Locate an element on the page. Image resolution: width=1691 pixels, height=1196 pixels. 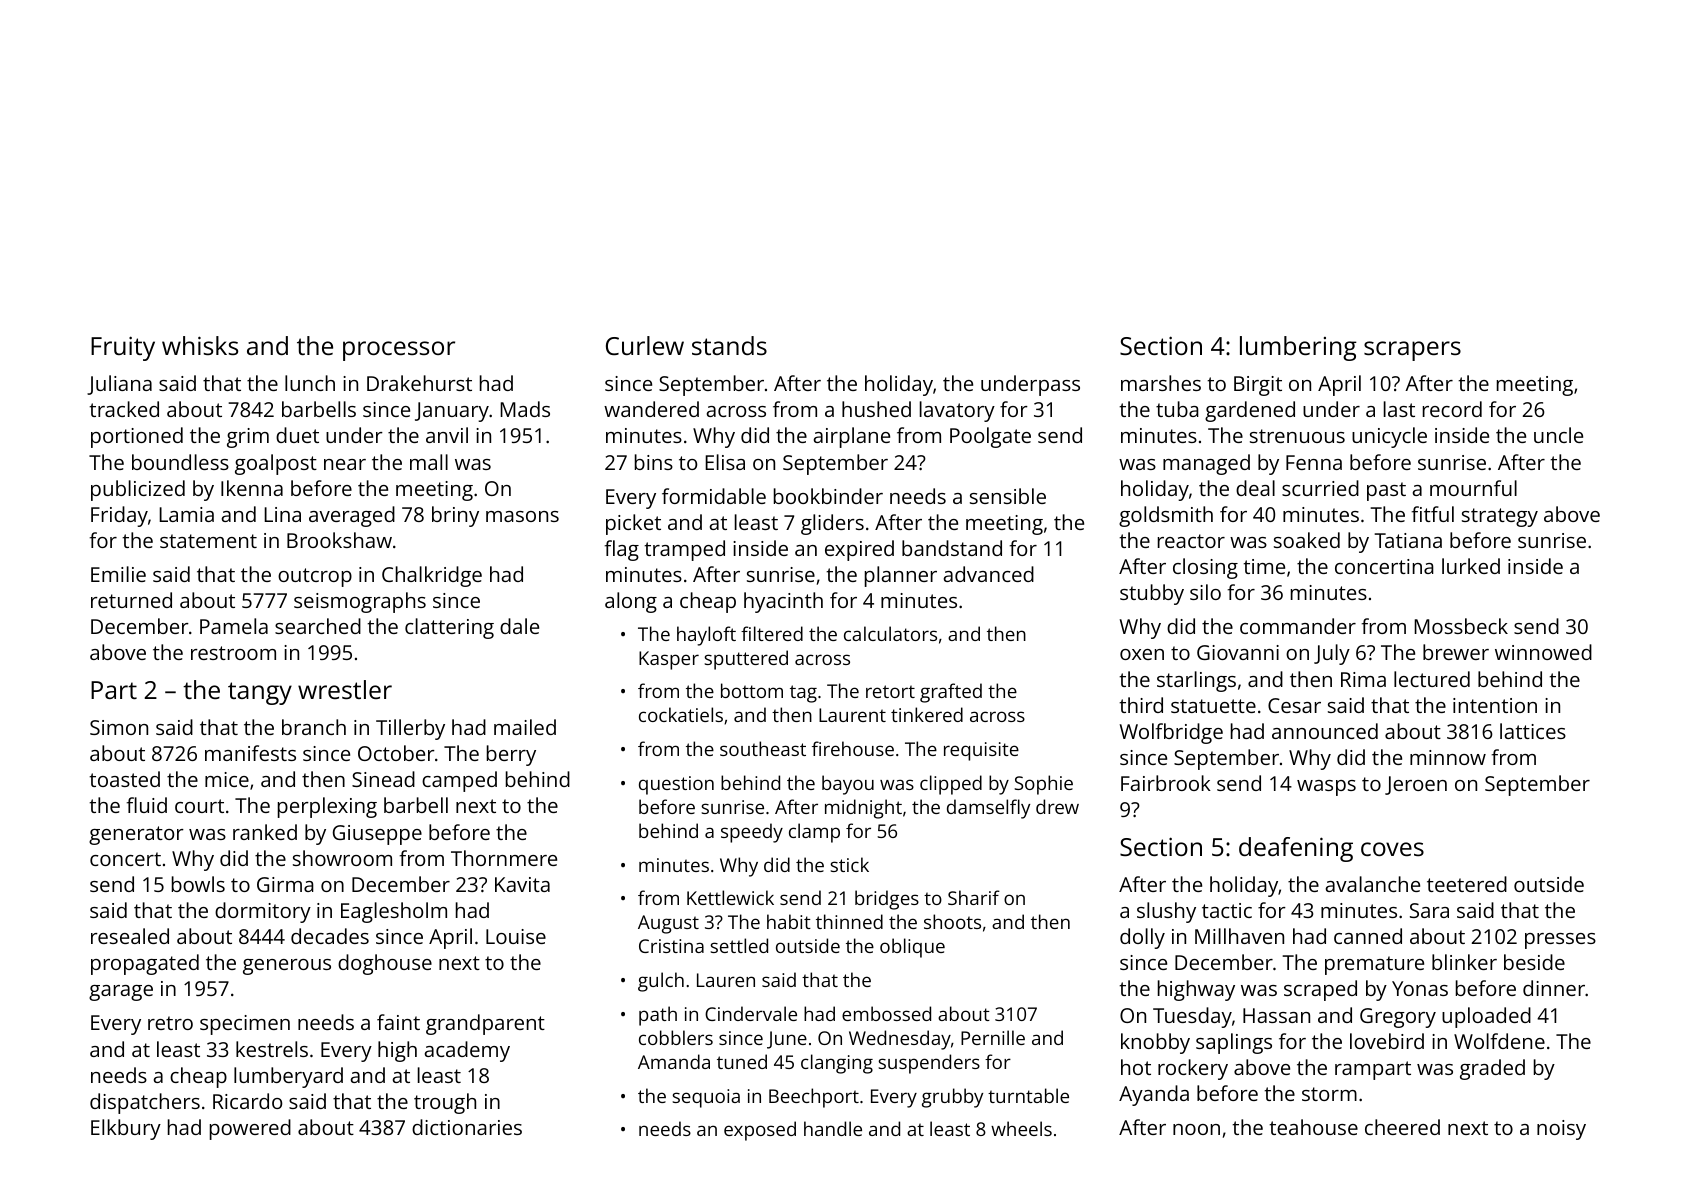
Cindervale is located at coordinates (751, 1013).
